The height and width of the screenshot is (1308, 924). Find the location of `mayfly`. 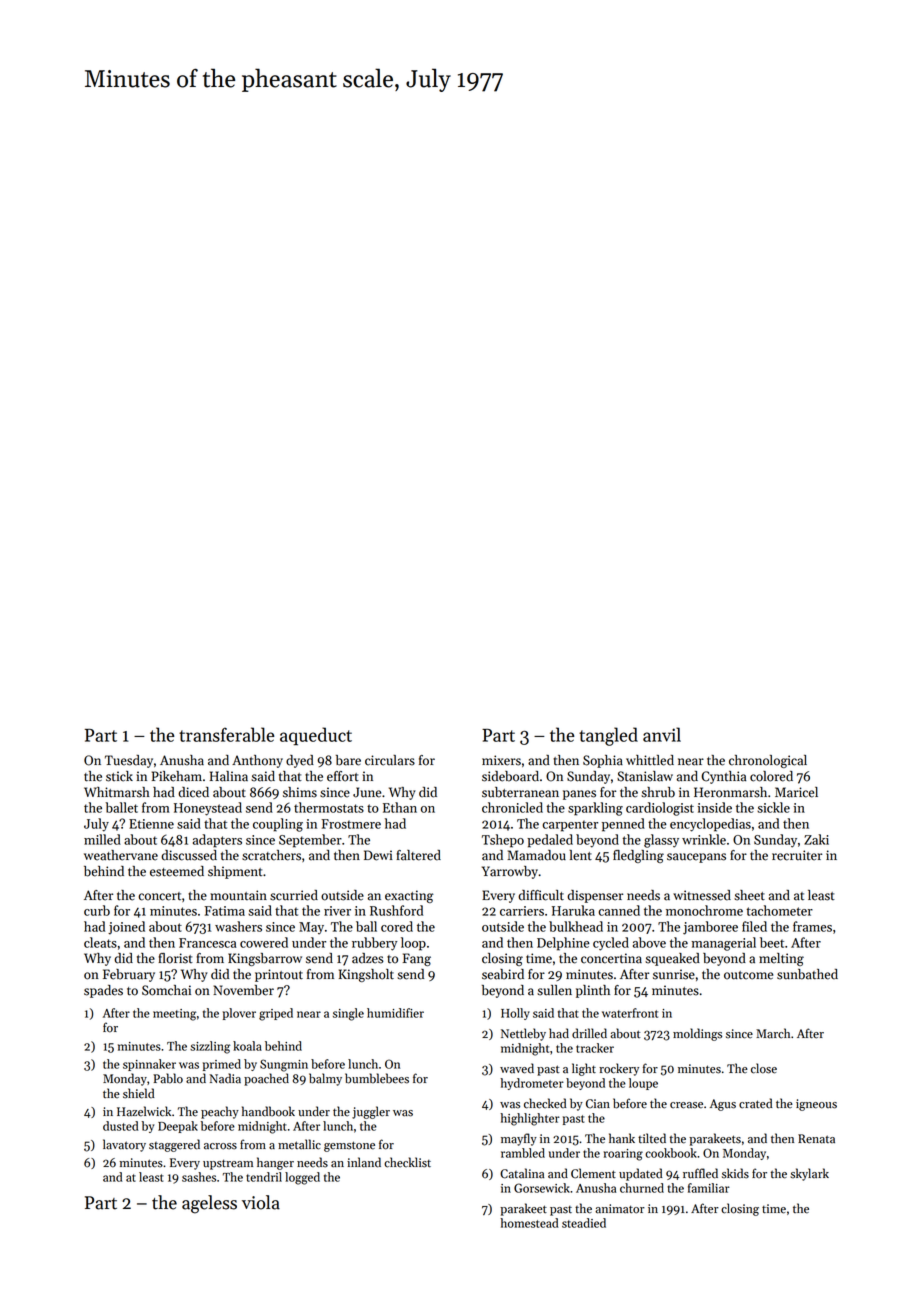

mayfly is located at coordinates (519, 1139).
